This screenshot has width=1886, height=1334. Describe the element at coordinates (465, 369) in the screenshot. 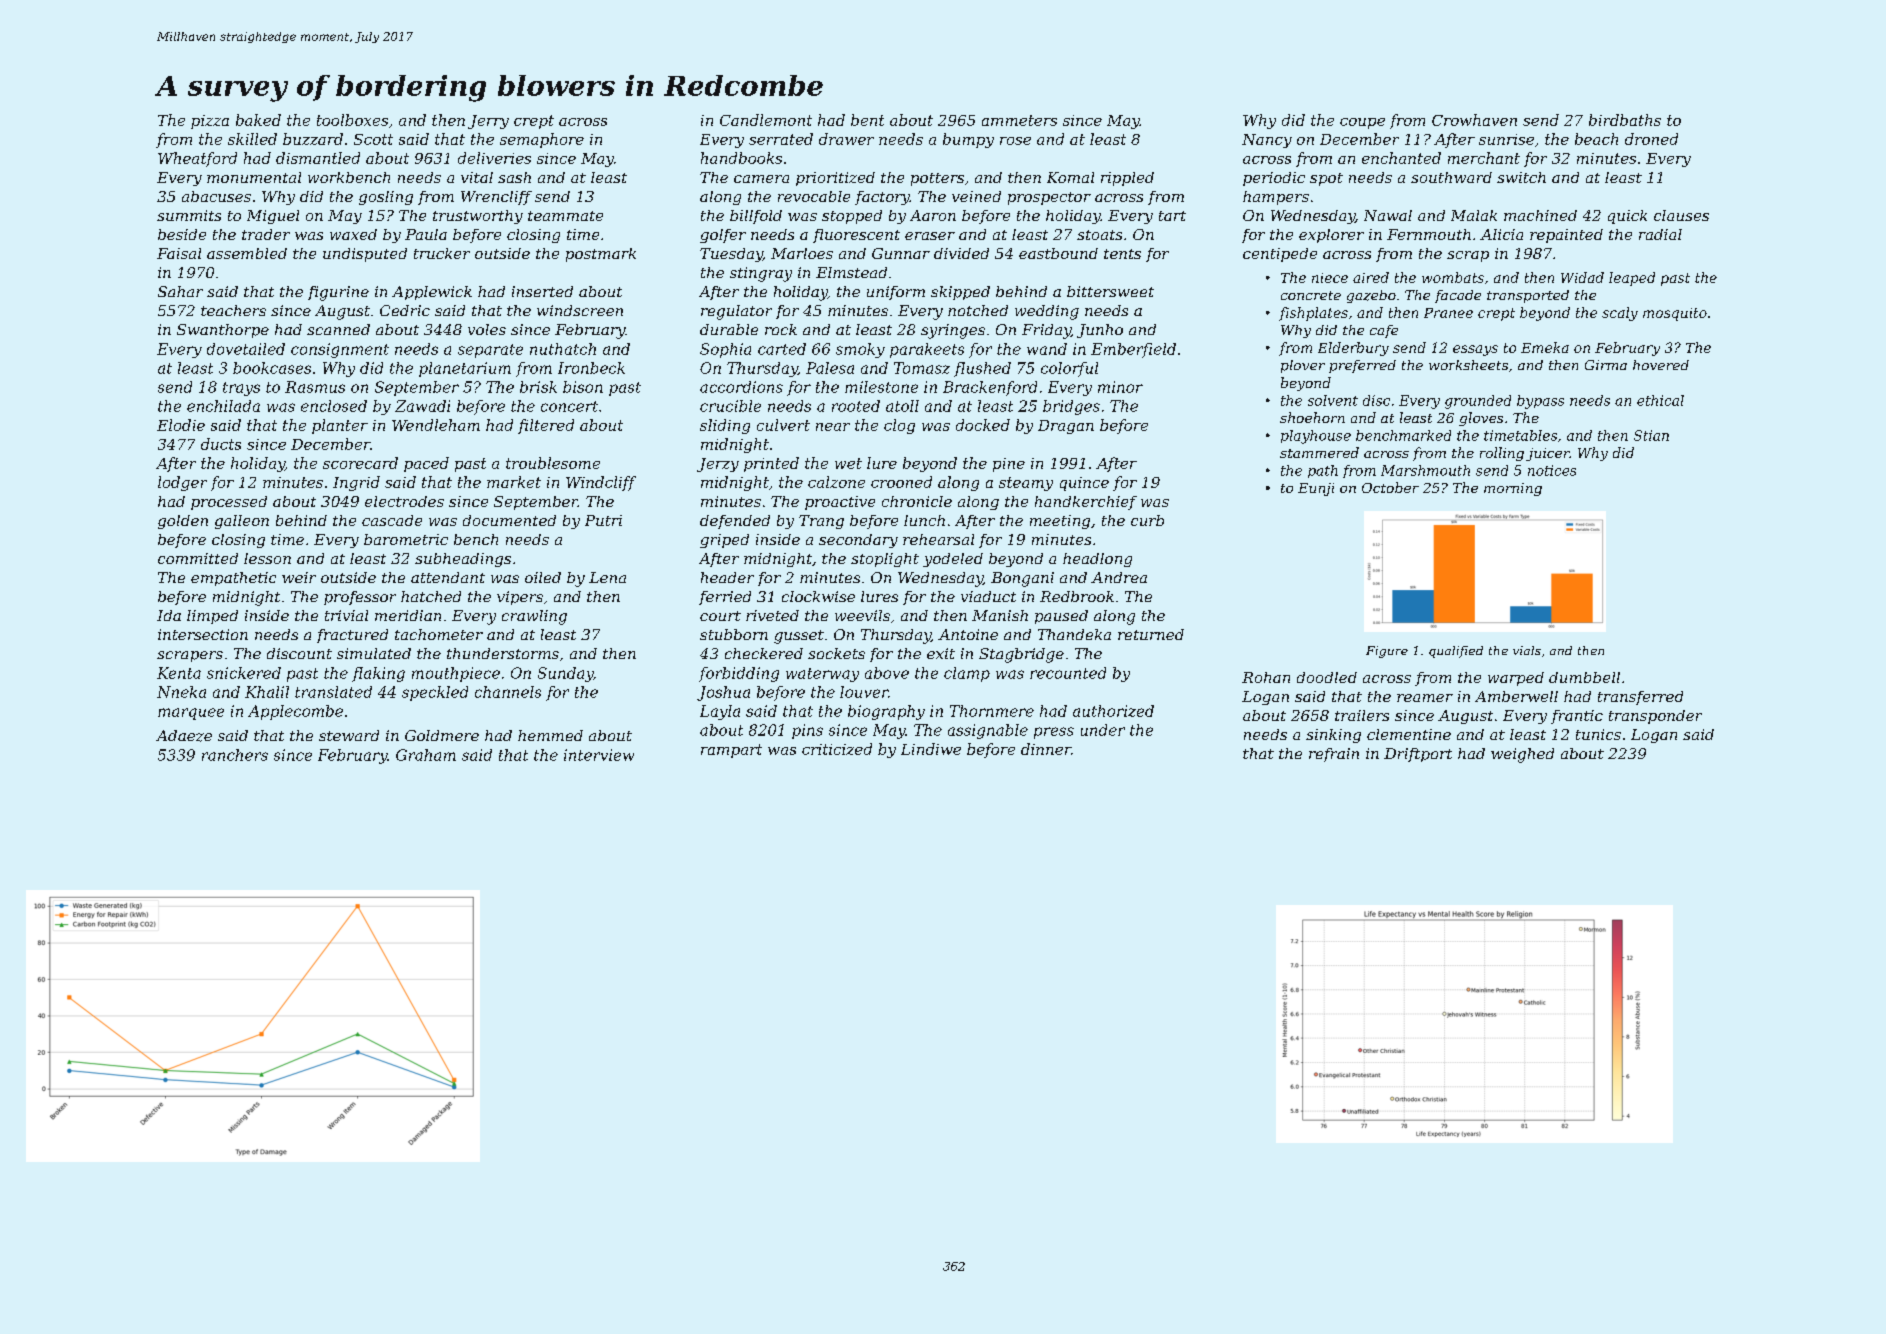

I see `planetarium` at that location.
